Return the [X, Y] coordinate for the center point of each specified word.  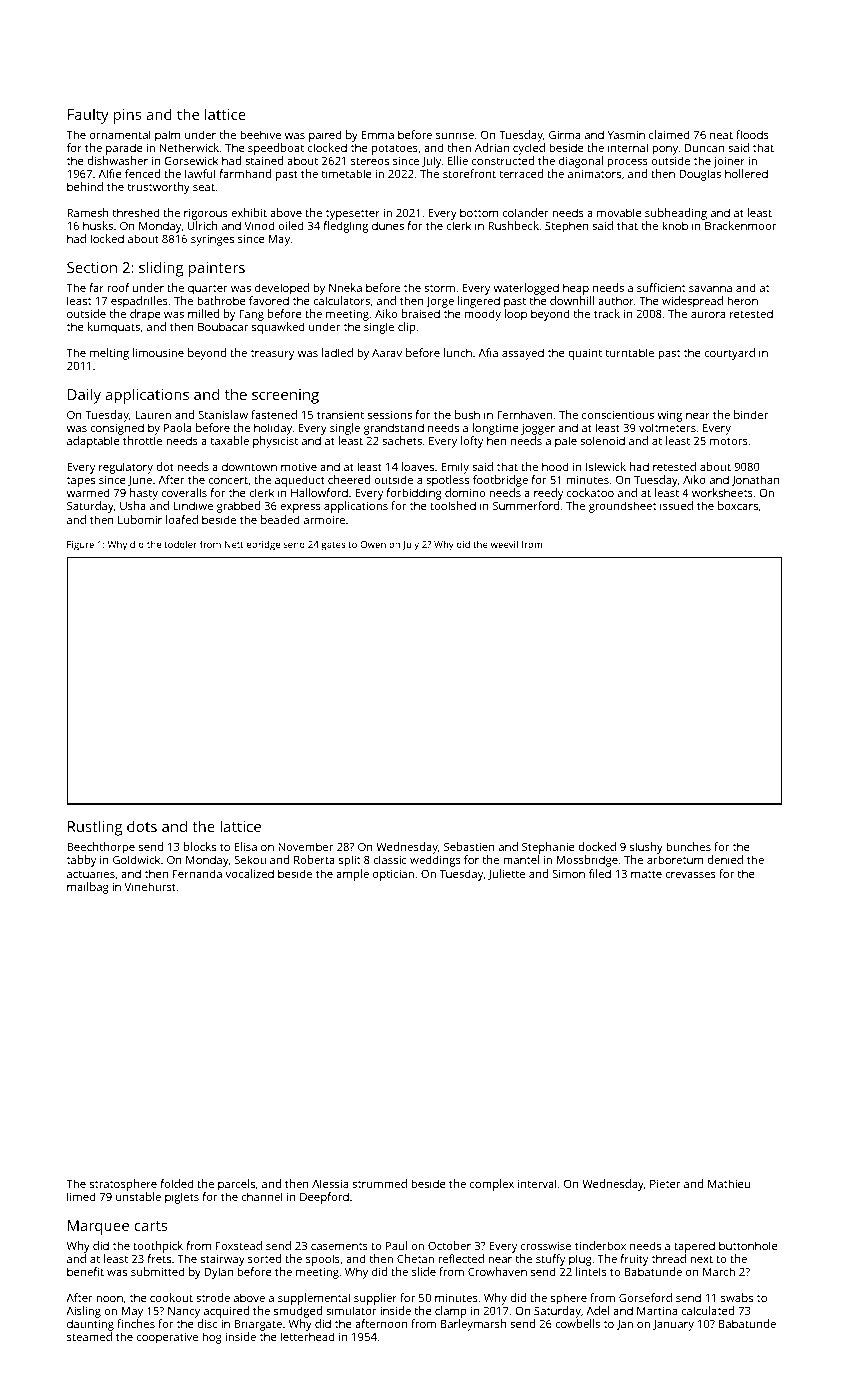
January [673, 1325]
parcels [236, 1185]
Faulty [88, 116]
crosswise [546, 1245]
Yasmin [626, 135]
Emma [378, 135]
